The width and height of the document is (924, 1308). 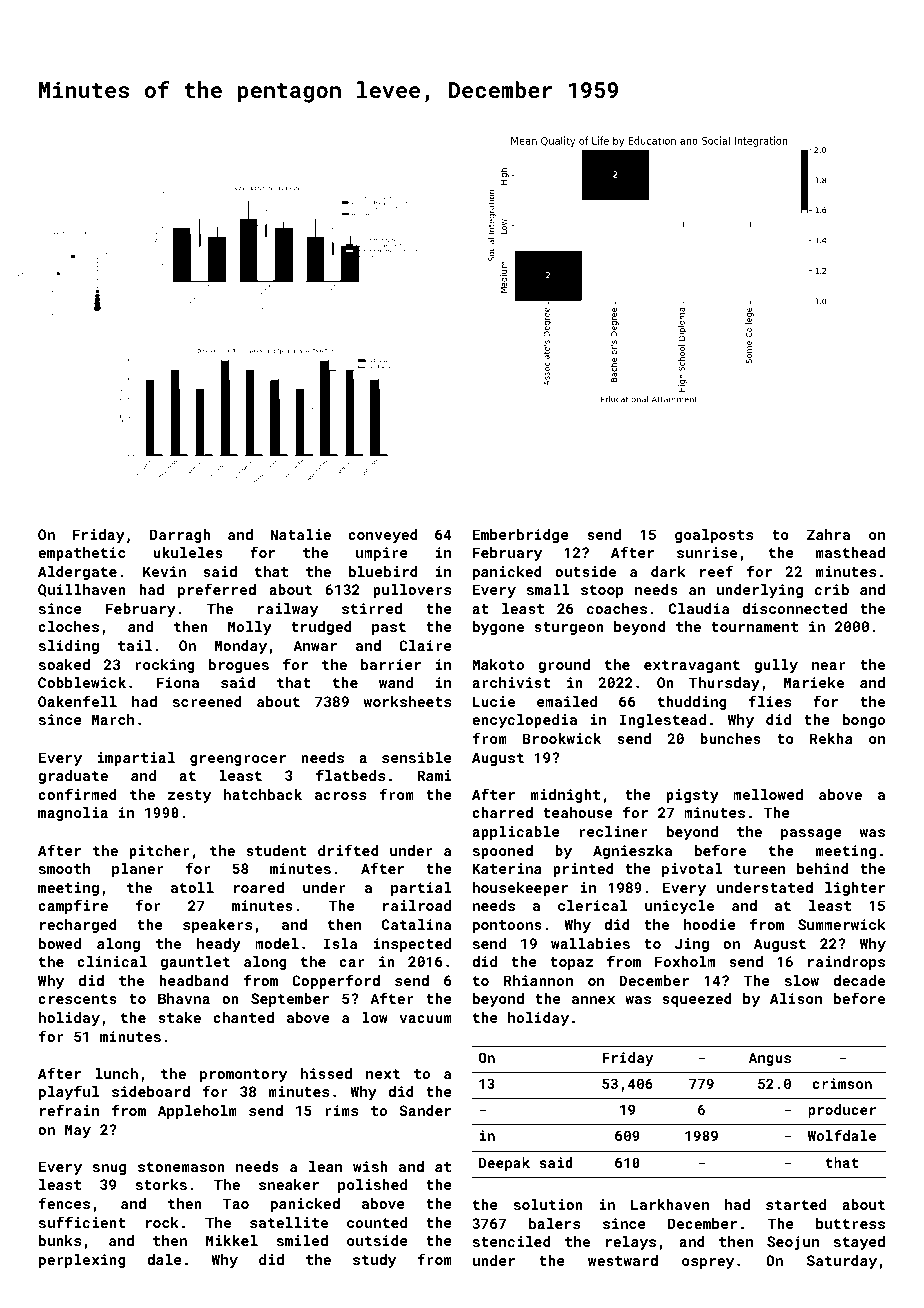 What do you see at coordinates (697, 1000) in the document?
I see `squeezed` at bounding box center [697, 1000].
